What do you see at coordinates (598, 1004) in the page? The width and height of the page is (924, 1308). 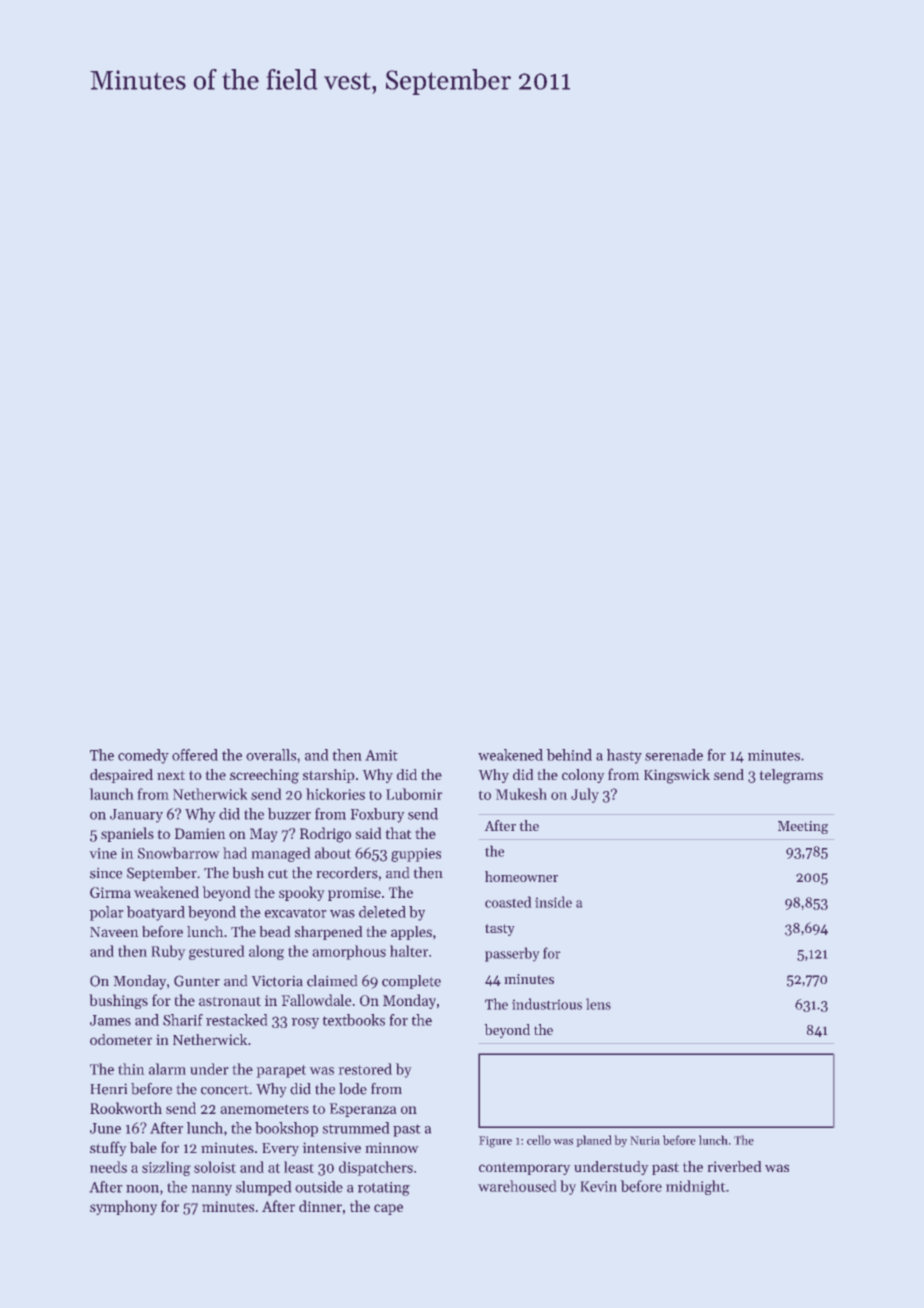 I see `lens` at bounding box center [598, 1004].
